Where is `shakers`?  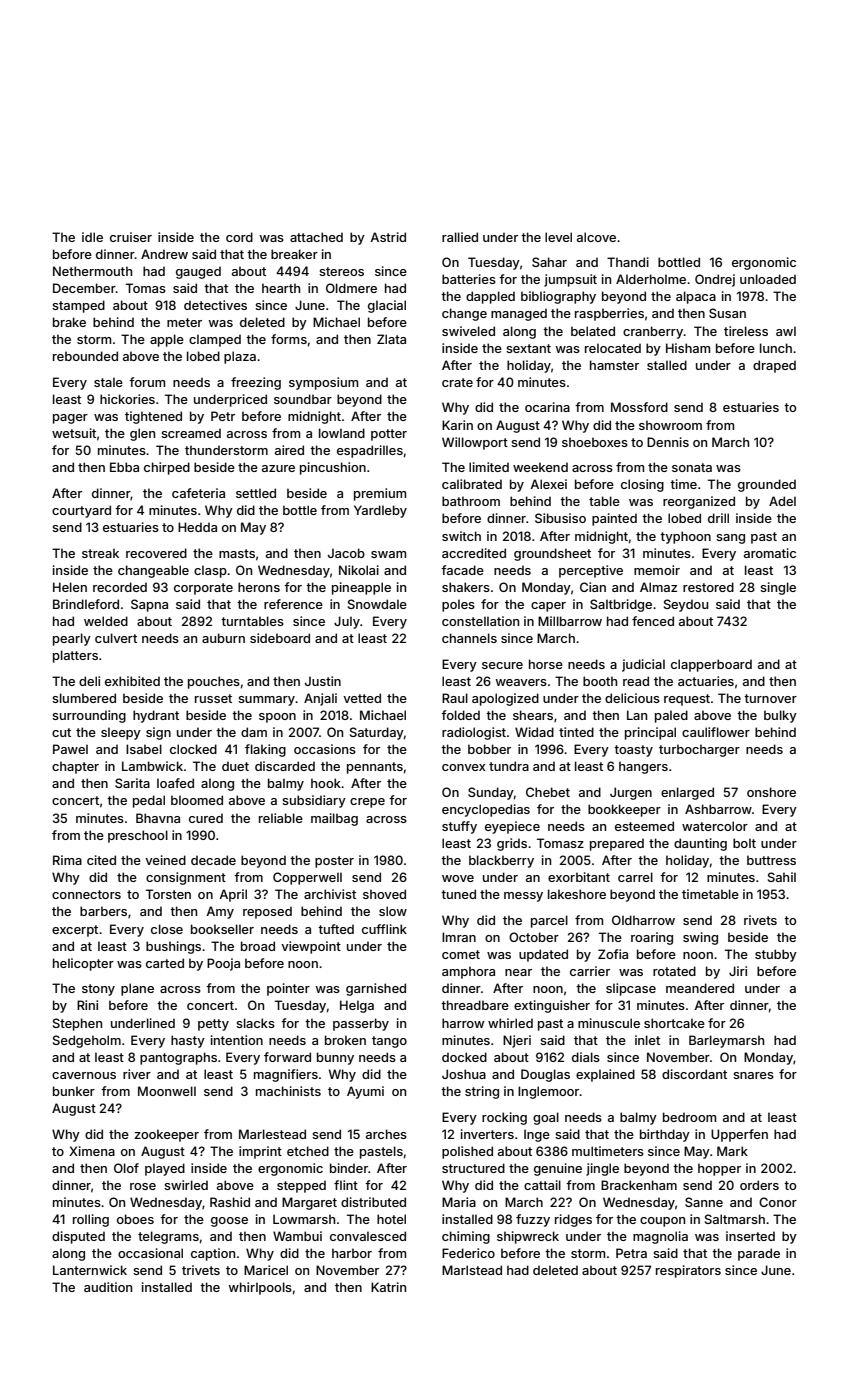 shakers is located at coordinates (466, 587).
